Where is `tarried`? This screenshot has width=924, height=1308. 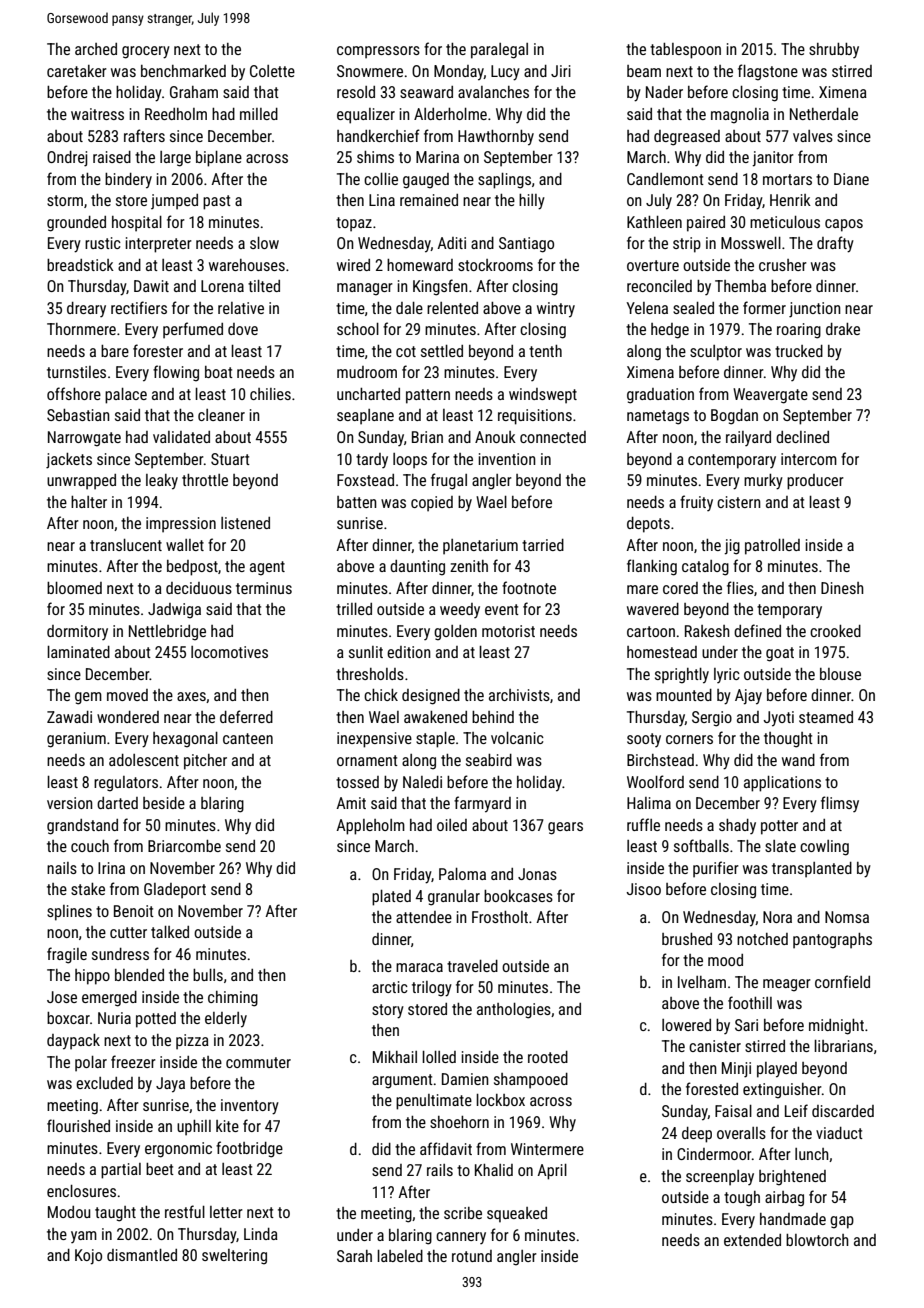 tarried is located at coordinates (543, 545).
